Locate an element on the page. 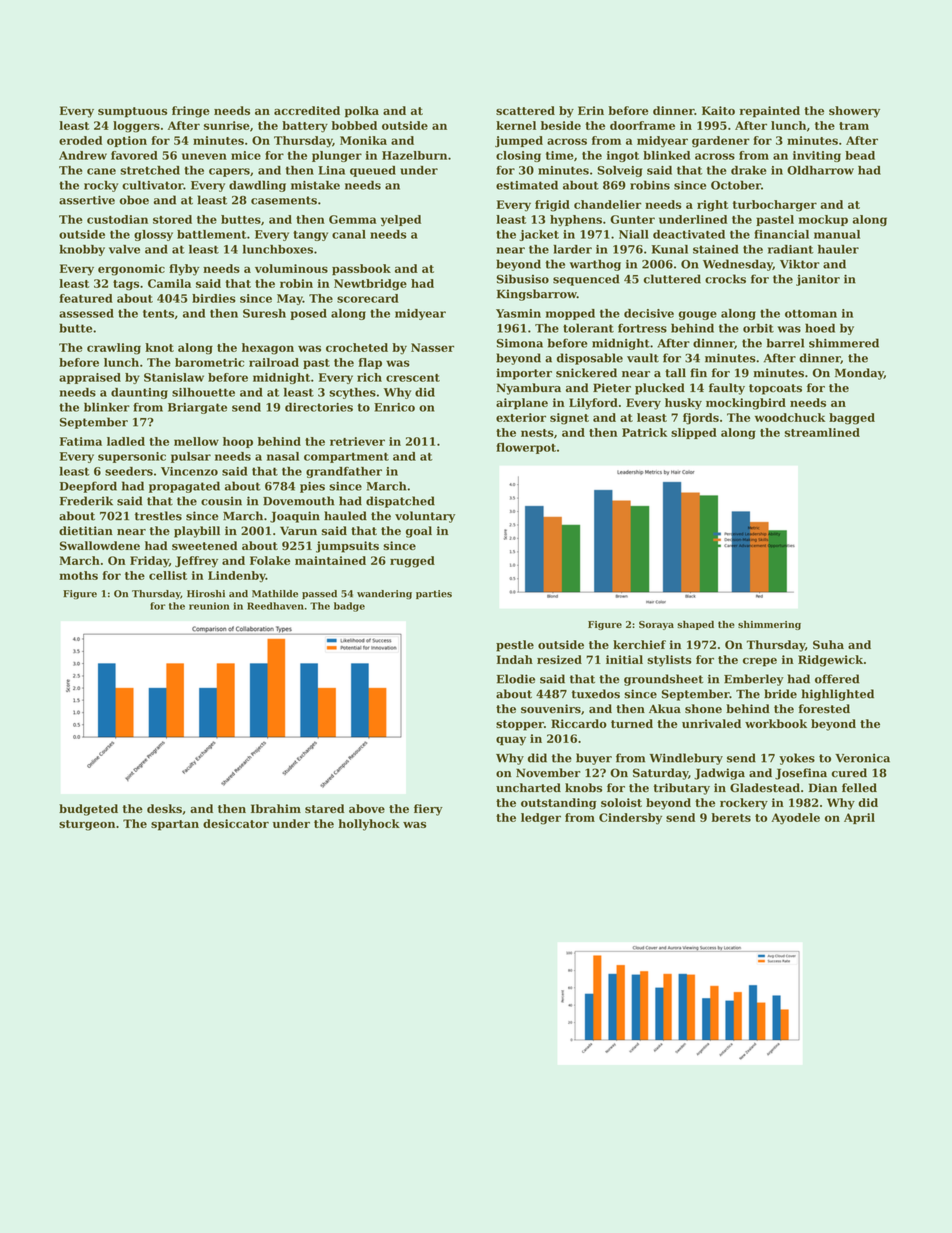 The image size is (952, 1233). knot is located at coordinates (159, 347).
